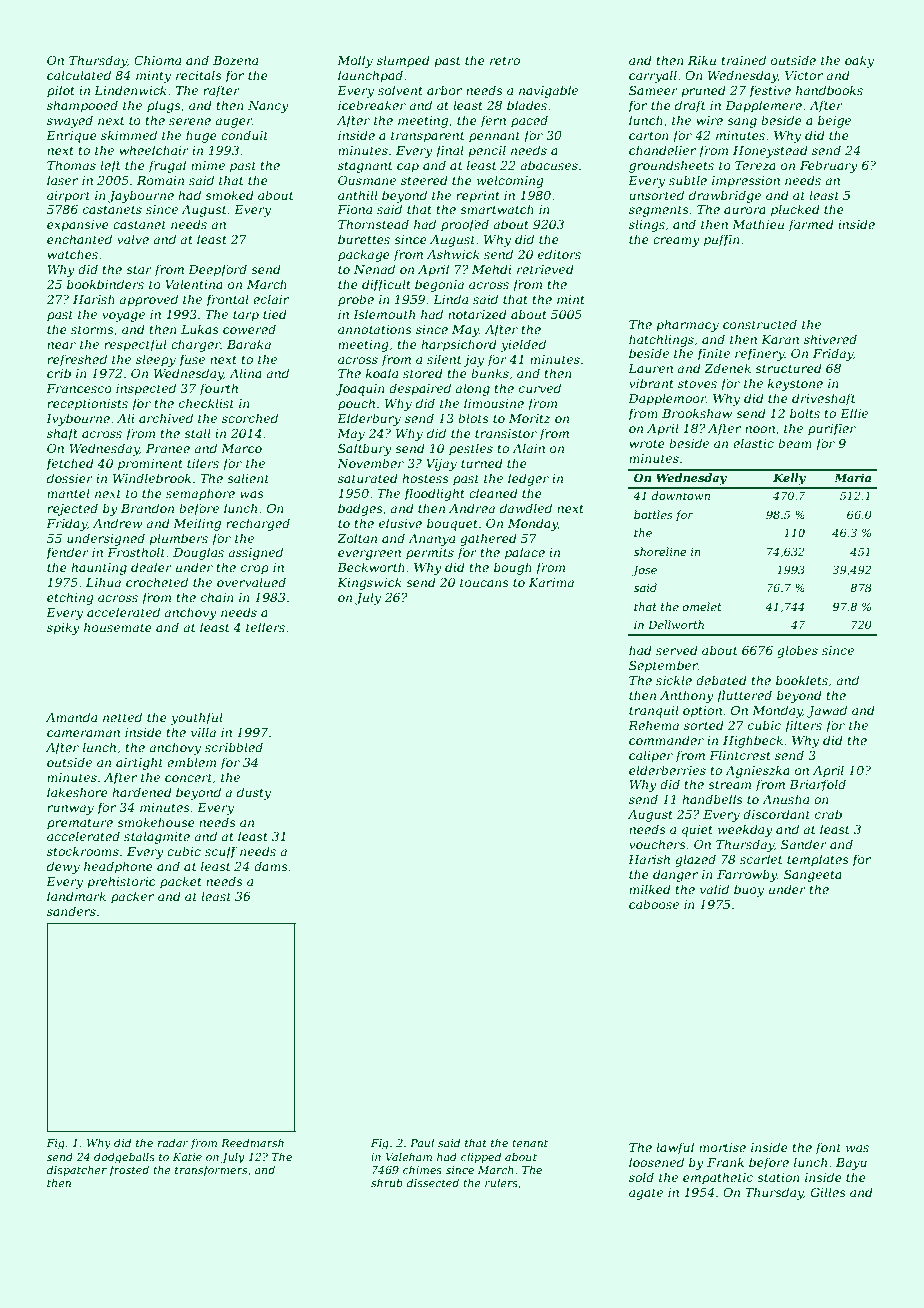 The height and width of the screenshot is (1308, 924). I want to click on transformers, so click(211, 1170).
